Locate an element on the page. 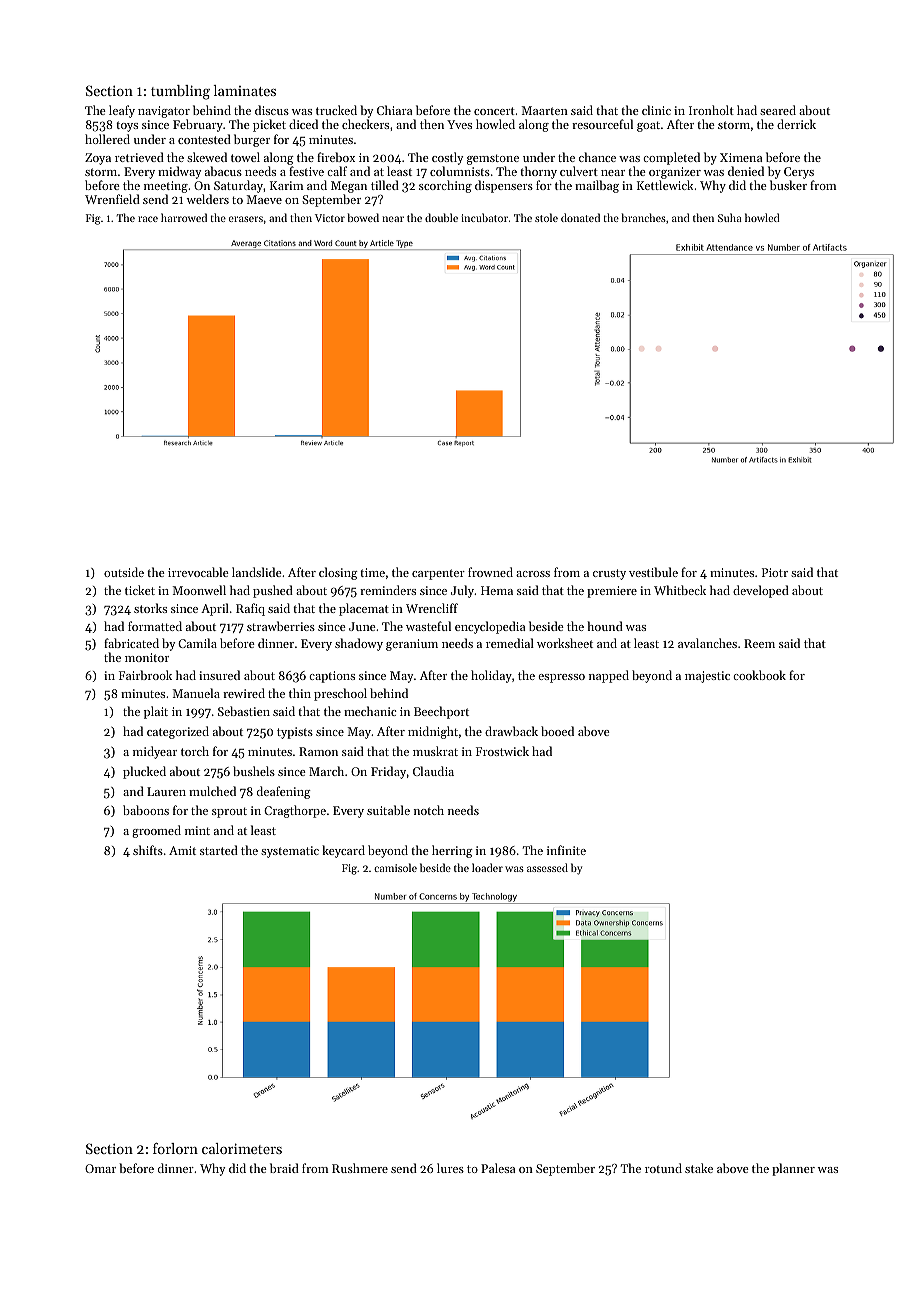 The image size is (924, 1308). cookbook is located at coordinates (759, 675).
